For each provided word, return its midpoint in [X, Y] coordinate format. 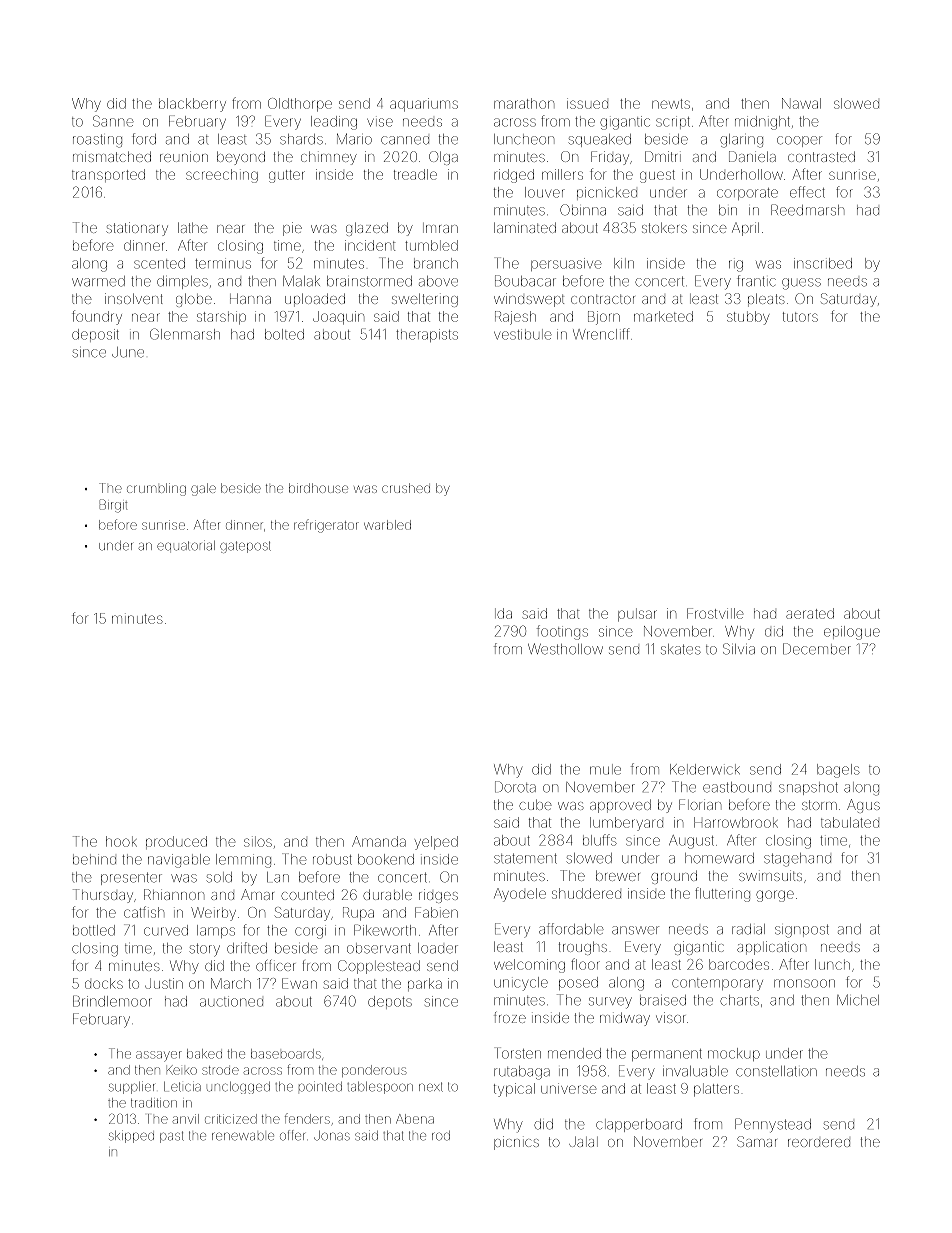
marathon [524, 103]
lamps [216, 931]
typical [514, 1090]
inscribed [823, 263]
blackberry [192, 105]
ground [674, 877]
